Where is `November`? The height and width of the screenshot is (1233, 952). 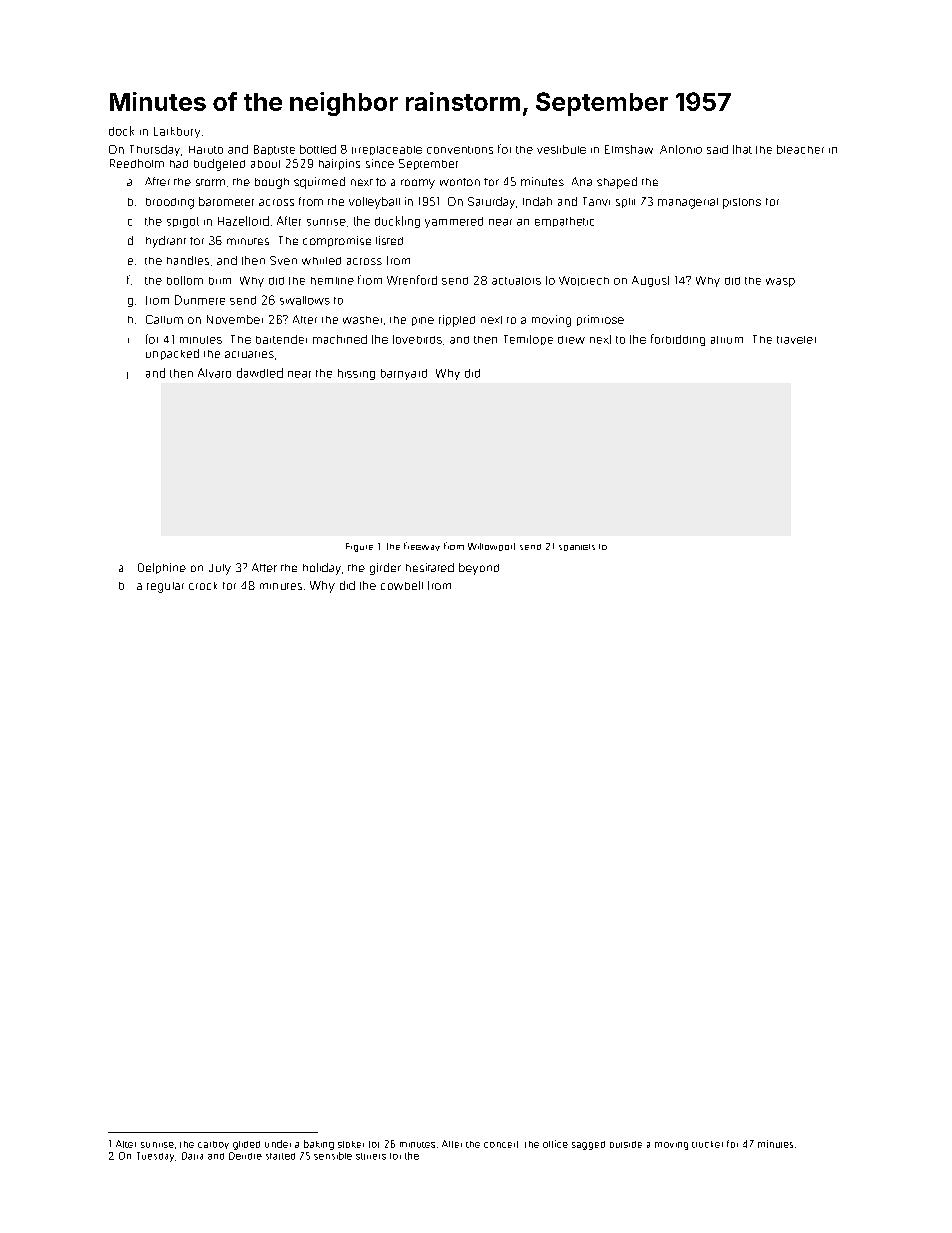 November is located at coordinates (235, 319).
